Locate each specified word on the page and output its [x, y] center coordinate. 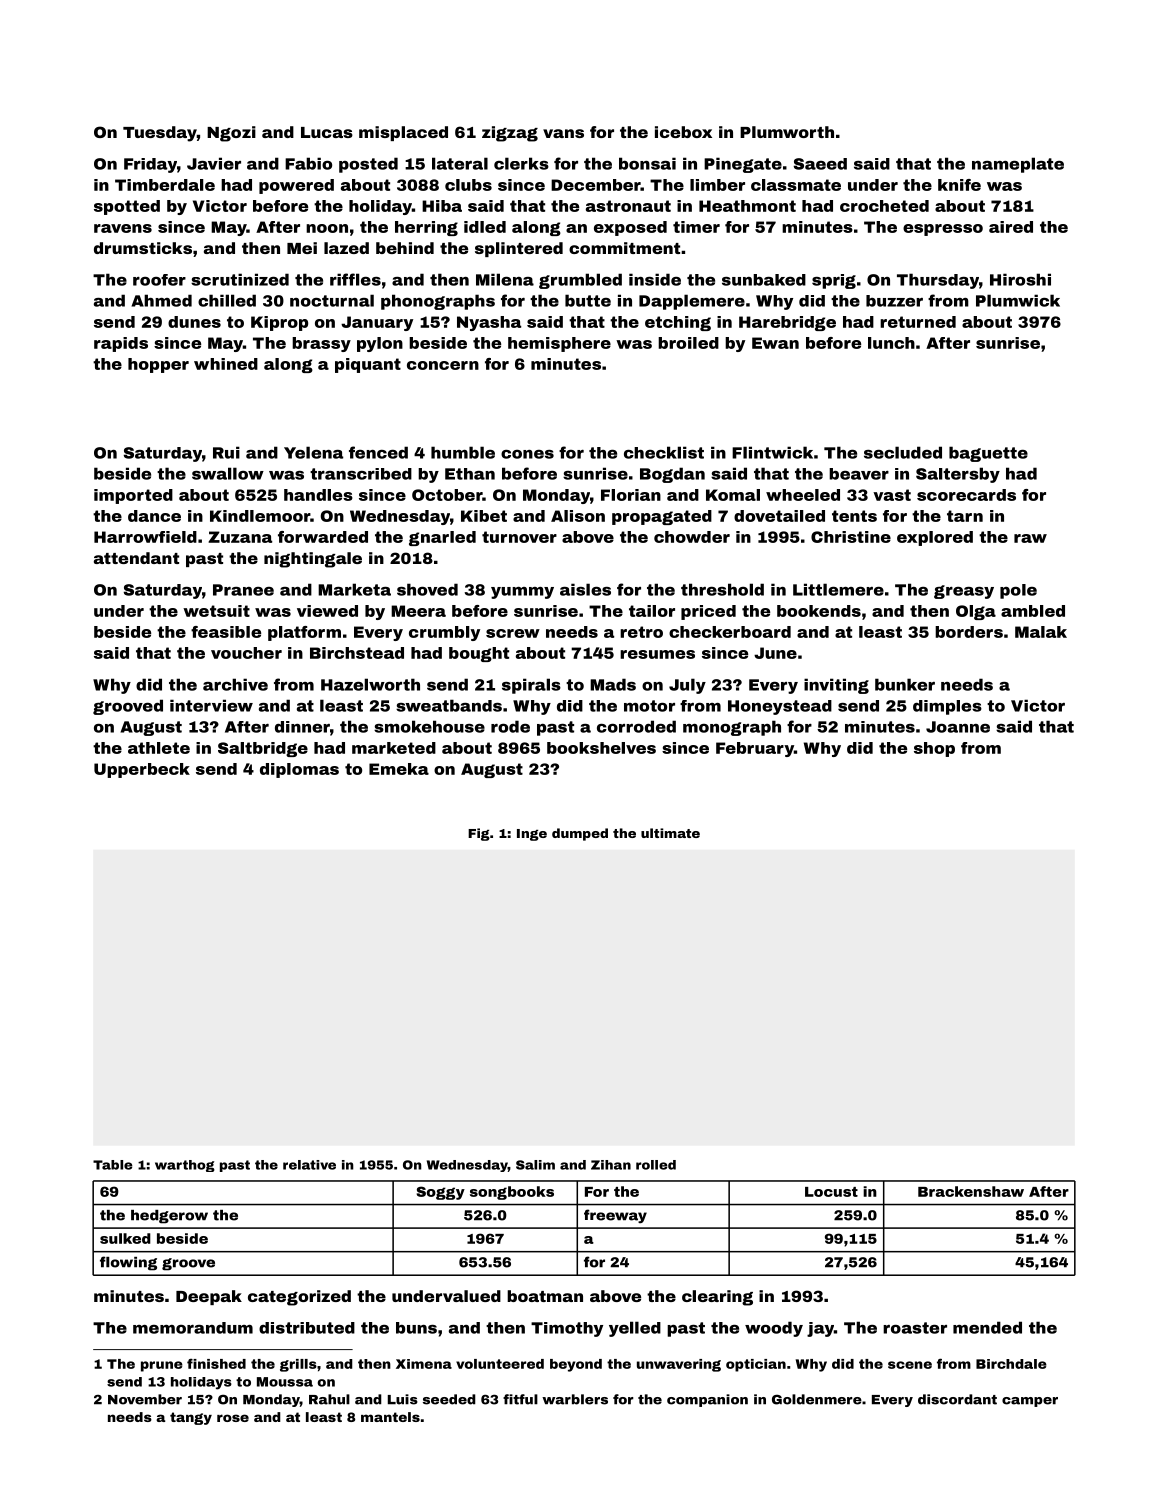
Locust [831, 1192]
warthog [185, 1166]
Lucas [327, 132]
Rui [226, 452]
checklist [664, 452]
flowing [128, 1263]
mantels [390, 1417]
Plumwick [1018, 300]
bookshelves [601, 748]
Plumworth [787, 132]
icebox [683, 132]
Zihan [611, 1165]
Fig [479, 834]
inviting [836, 686]
